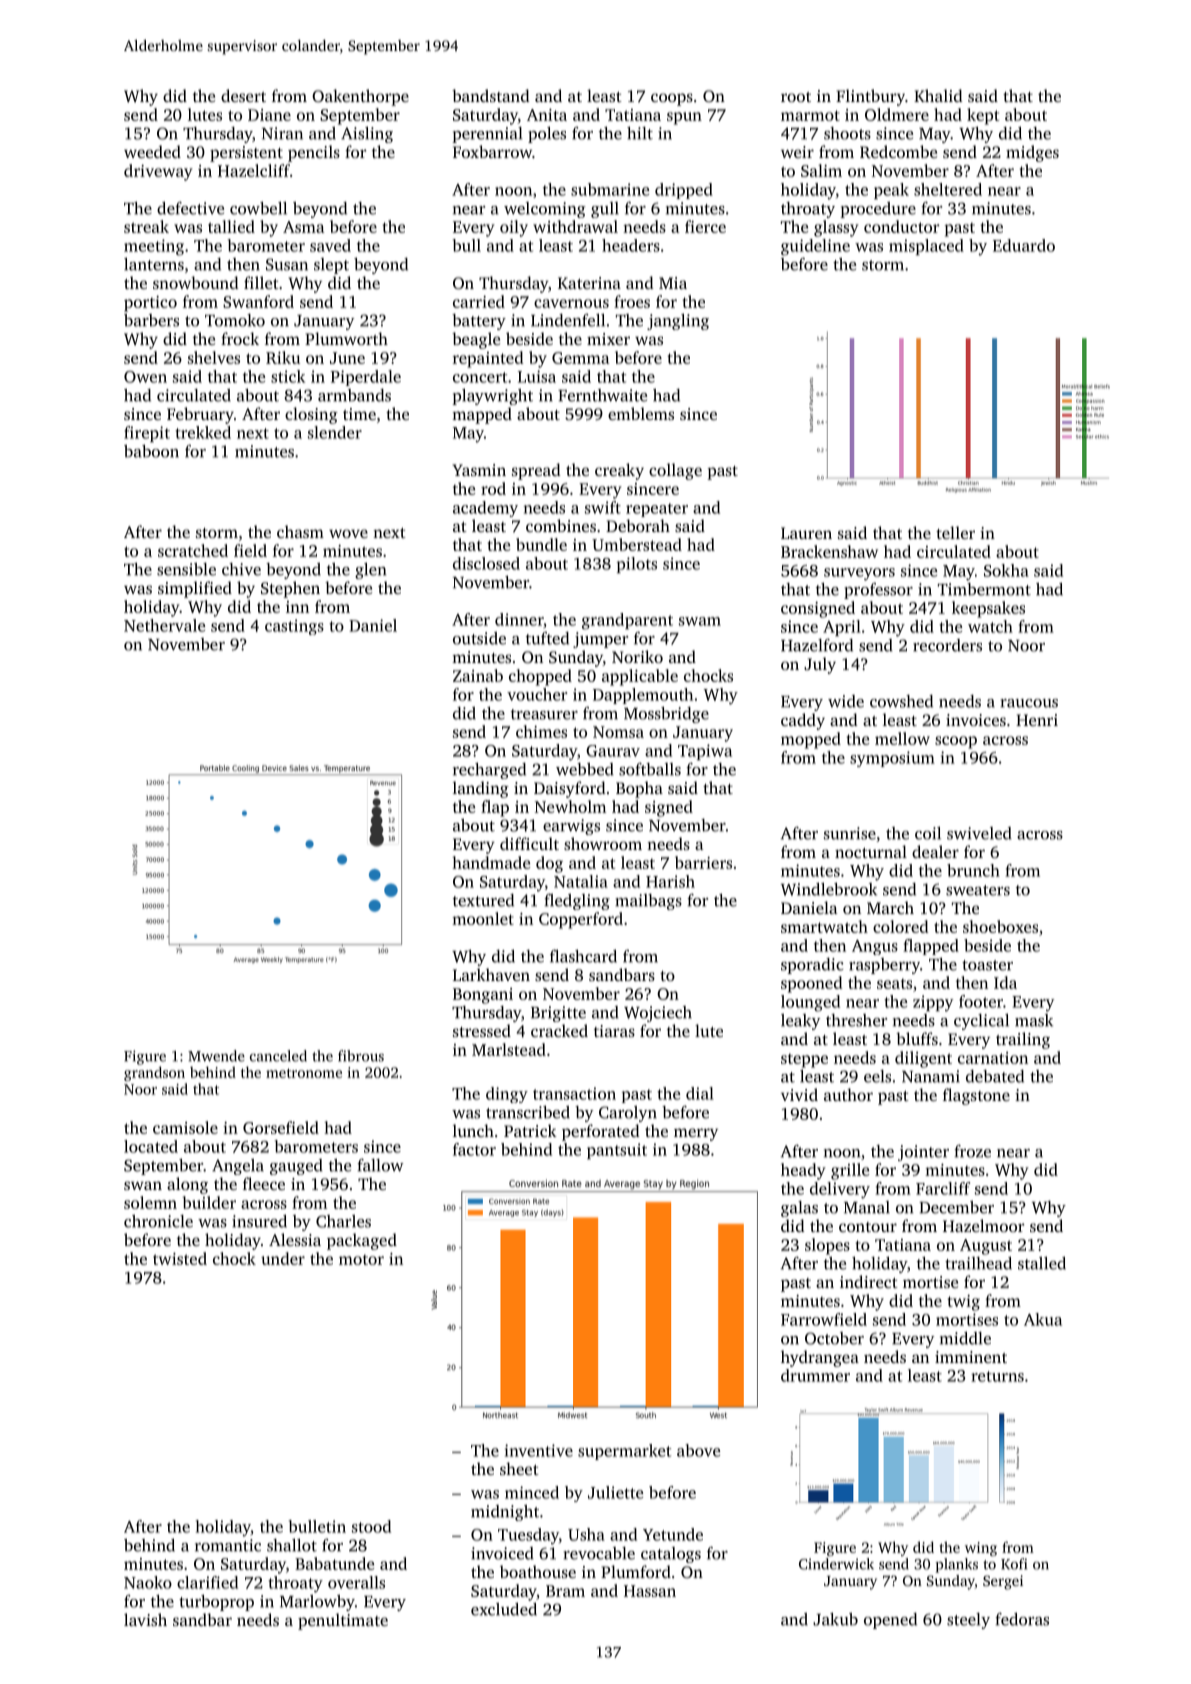 This screenshot has width=1191, height=1684. Describe the element at coordinates (955, 532) in the screenshot. I see `teller` at that location.
